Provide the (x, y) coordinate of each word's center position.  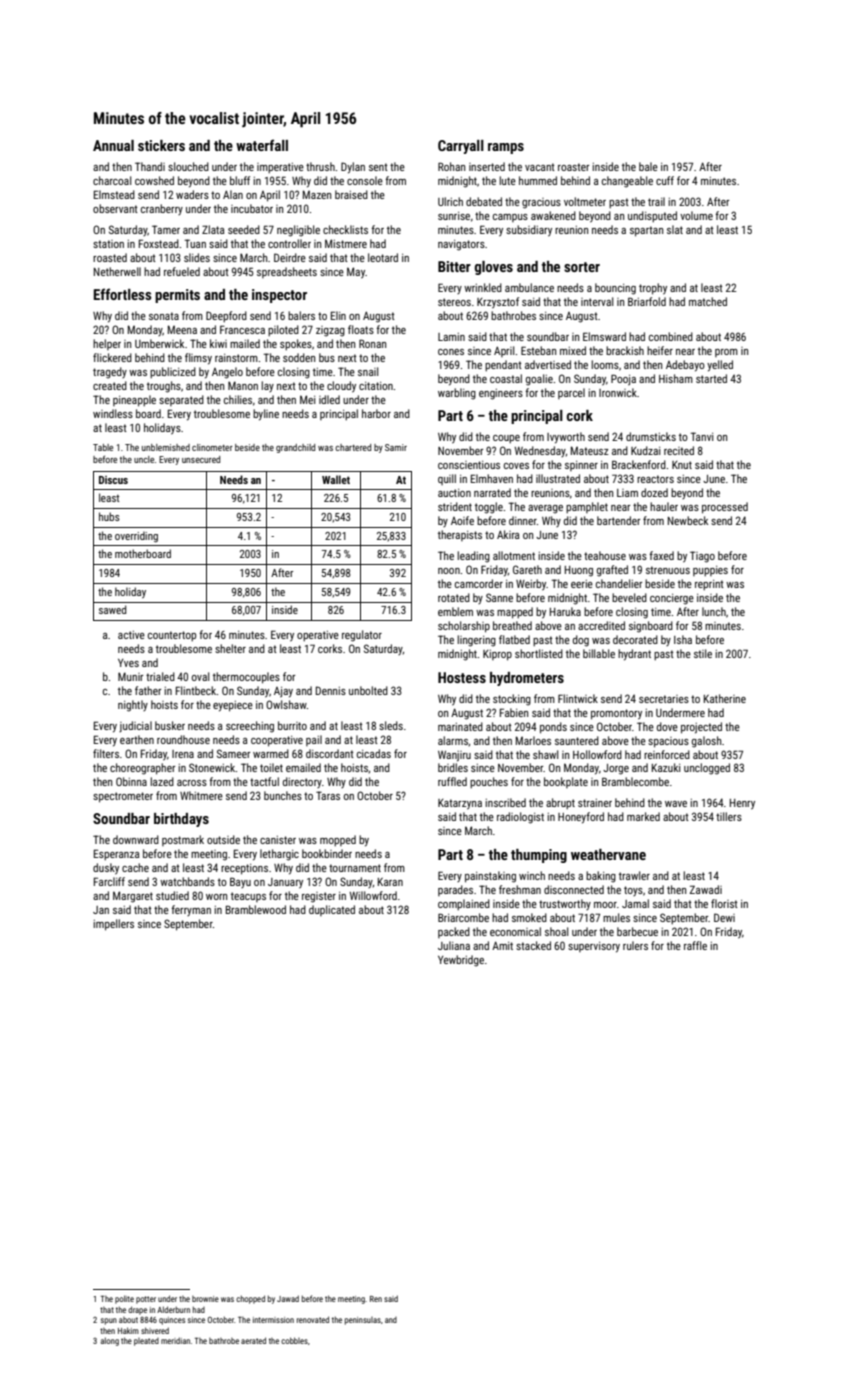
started (711, 378)
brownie (205, 1299)
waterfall (262, 145)
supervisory (594, 947)
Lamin (451, 337)
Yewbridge (461, 961)
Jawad (288, 1298)
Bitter (454, 266)
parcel (571, 393)
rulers (635, 945)
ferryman (191, 910)
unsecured (201, 459)
